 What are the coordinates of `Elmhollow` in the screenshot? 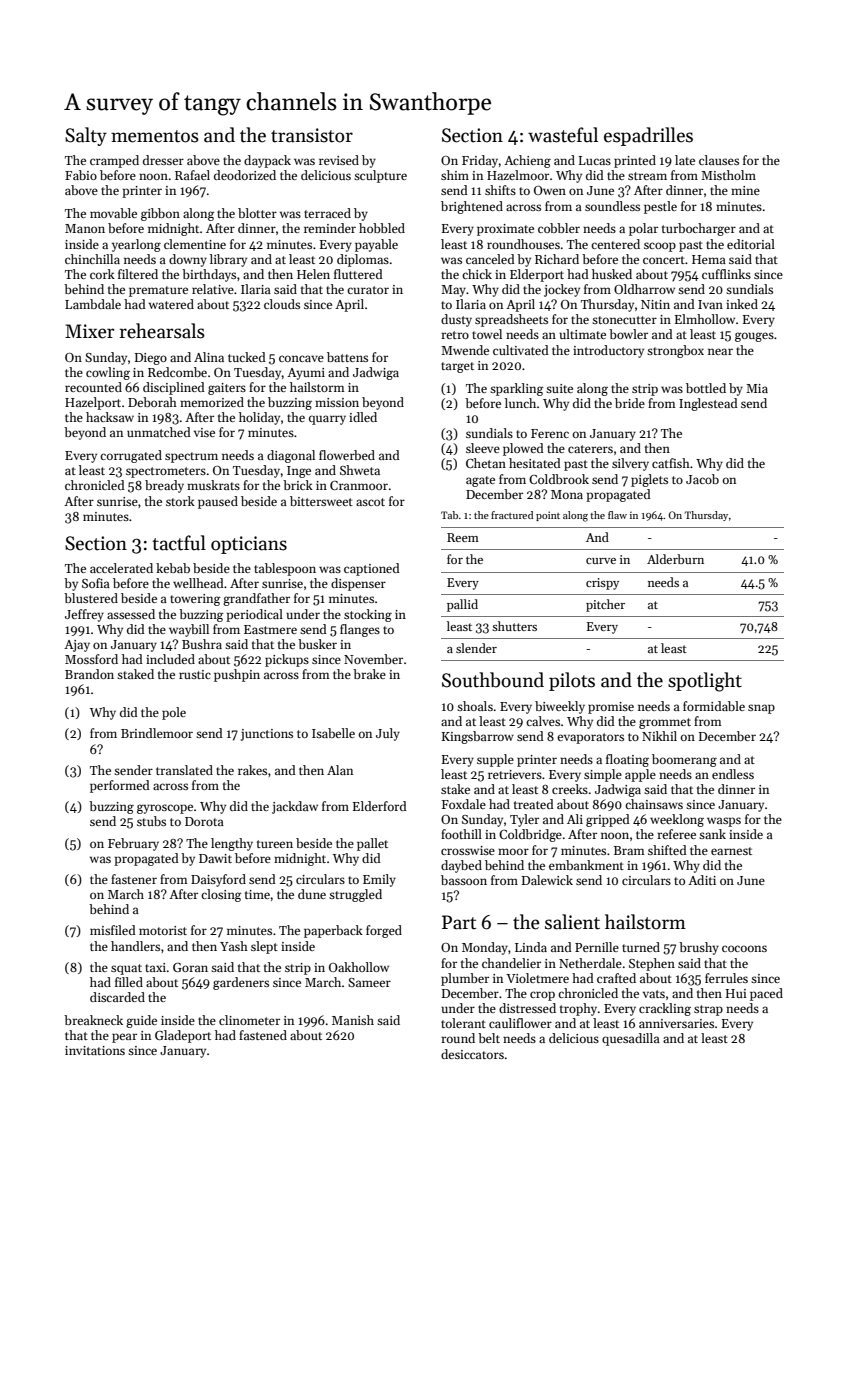 It's located at (705, 319).
